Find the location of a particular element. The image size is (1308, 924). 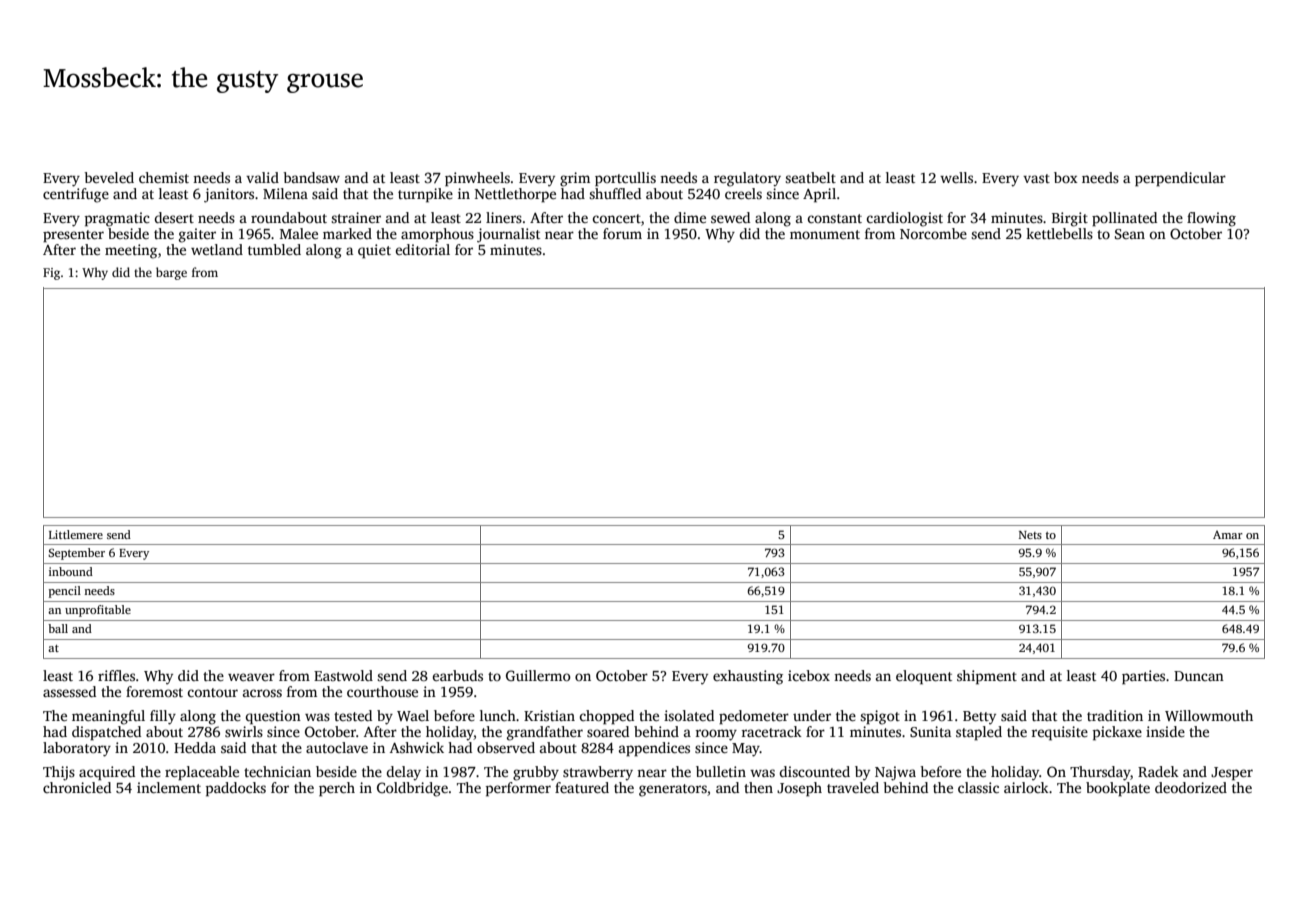

eloquent is located at coordinates (924, 677).
